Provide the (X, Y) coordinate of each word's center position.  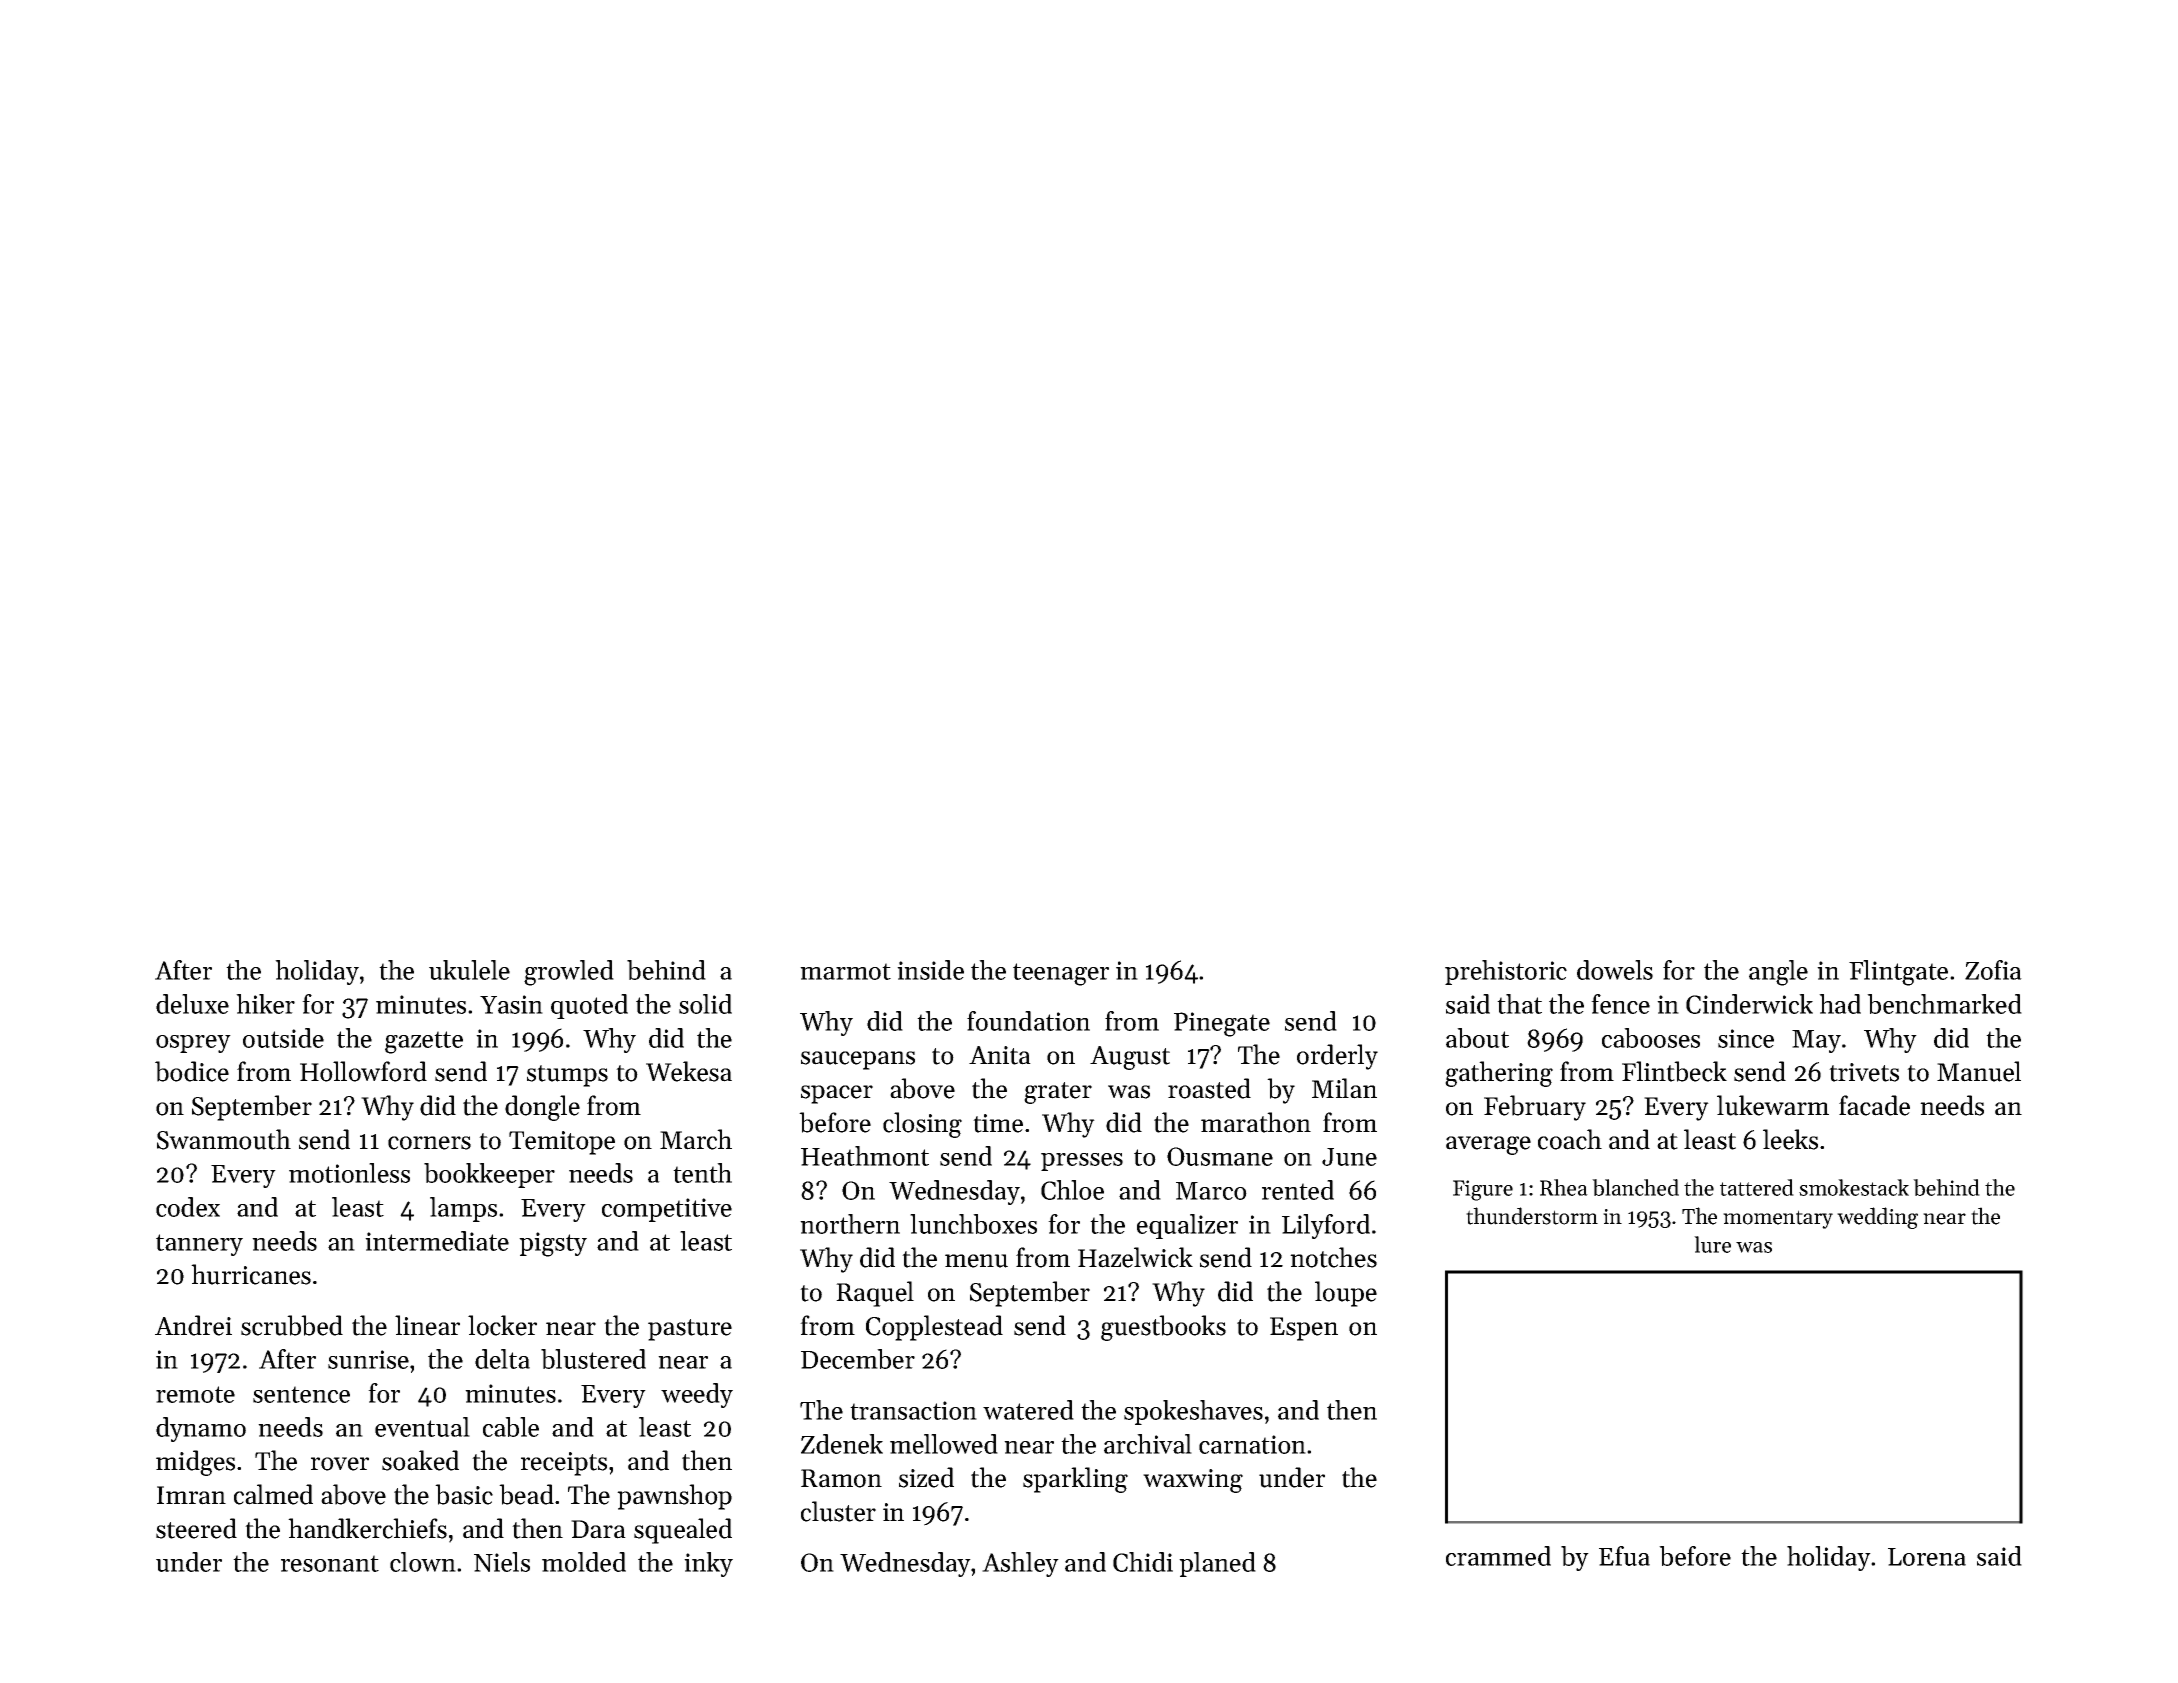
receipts (564, 1464)
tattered (1757, 1187)
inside (930, 970)
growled (569, 973)
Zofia (1993, 970)
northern (850, 1224)
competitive (667, 1210)
